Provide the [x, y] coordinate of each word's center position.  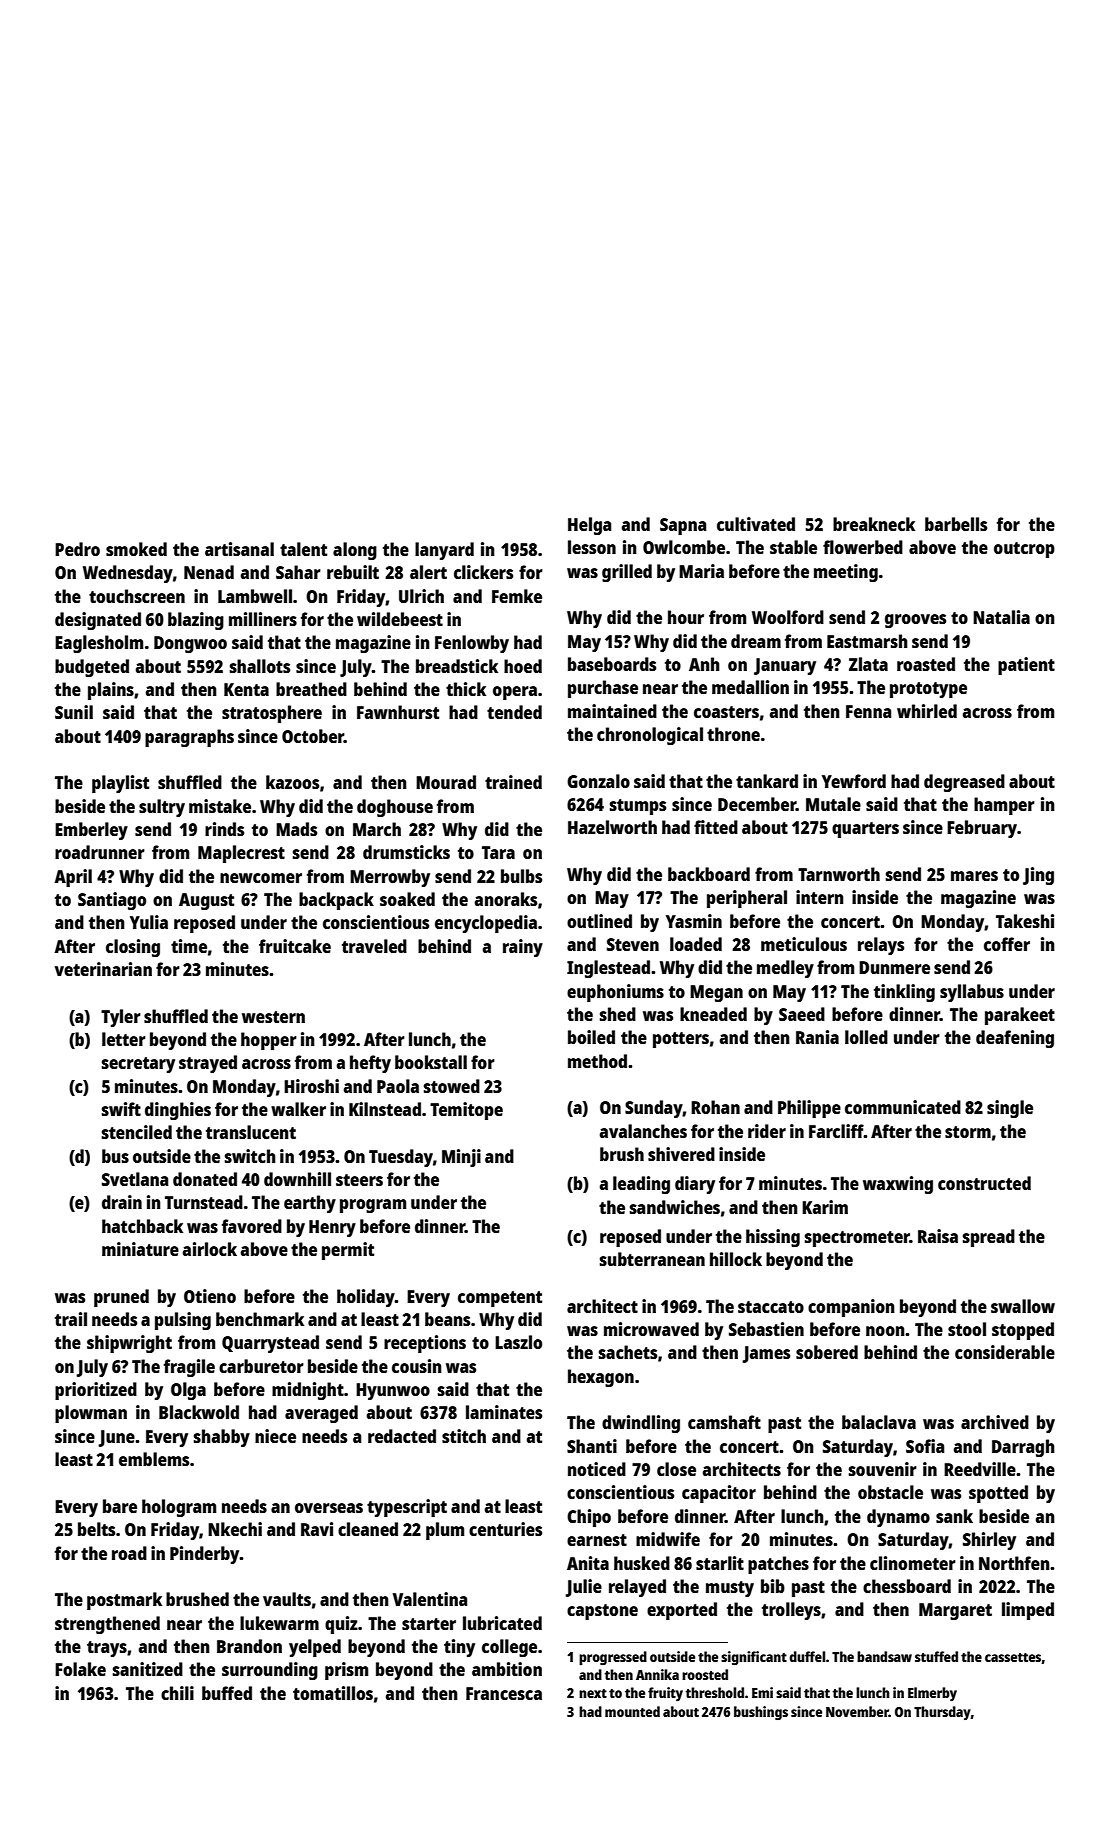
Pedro [77, 549]
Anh [704, 664]
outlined [599, 921]
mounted [632, 1711]
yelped [315, 1648]
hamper [1004, 806]
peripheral [747, 899]
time [189, 946]
